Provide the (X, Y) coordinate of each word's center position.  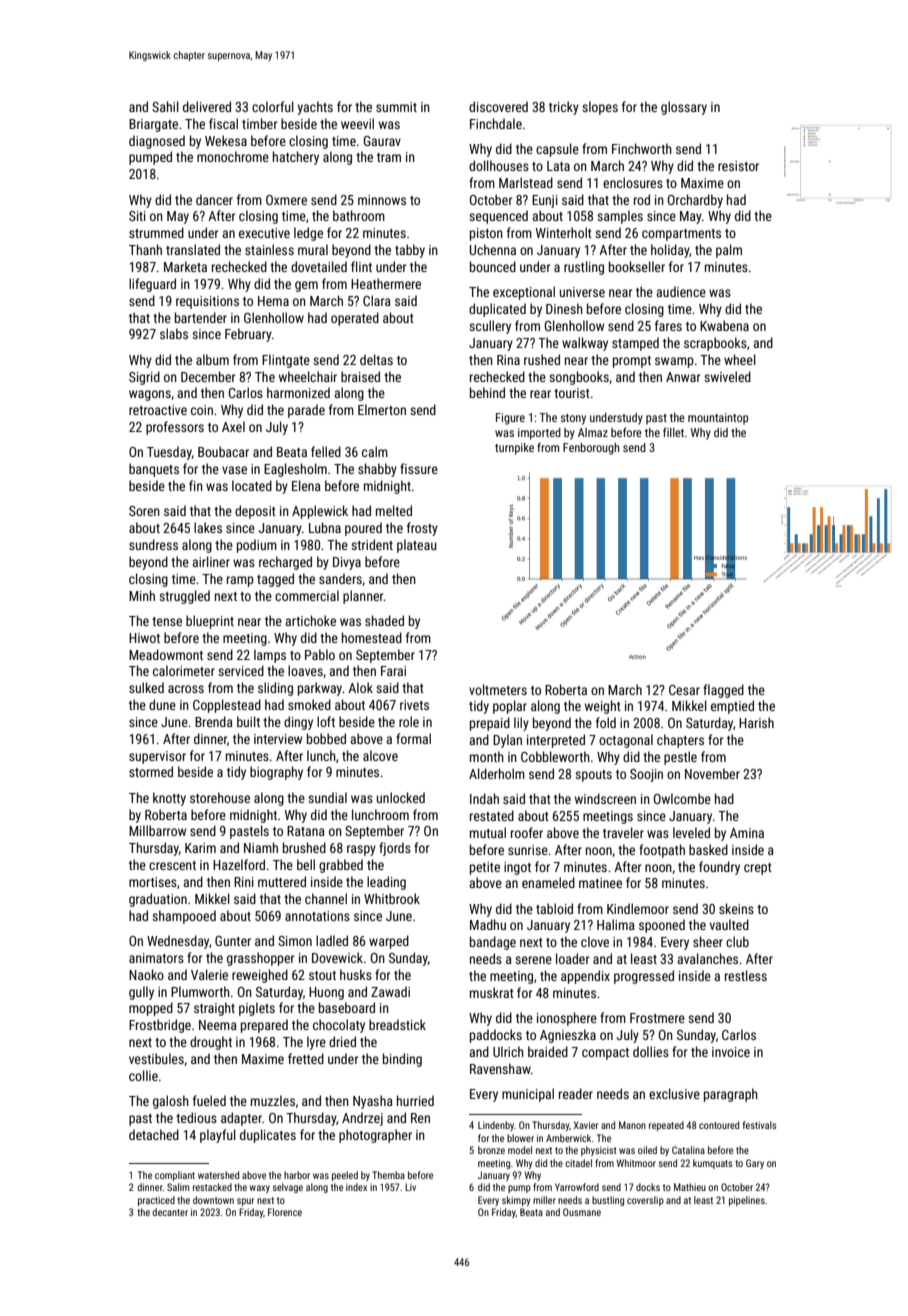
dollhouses (499, 165)
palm (729, 251)
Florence (285, 1212)
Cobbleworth (555, 756)
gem (306, 286)
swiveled (727, 376)
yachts (315, 108)
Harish (756, 722)
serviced (241, 670)
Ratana (306, 831)
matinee (600, 883)
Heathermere (386, 283)
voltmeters (498, 689)
